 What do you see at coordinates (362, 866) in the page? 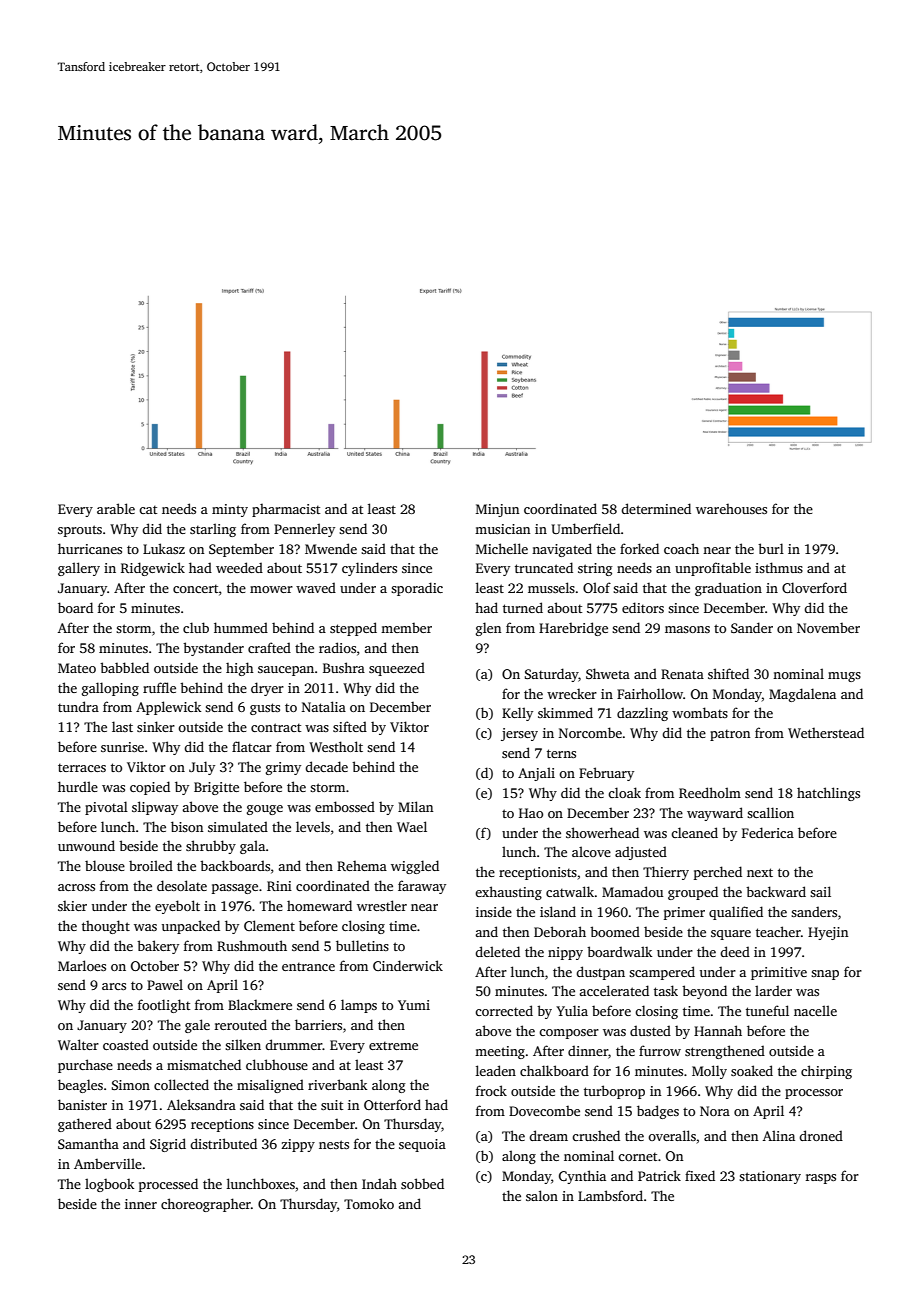
I see `Rehema` at bounding box center [362, 866].
